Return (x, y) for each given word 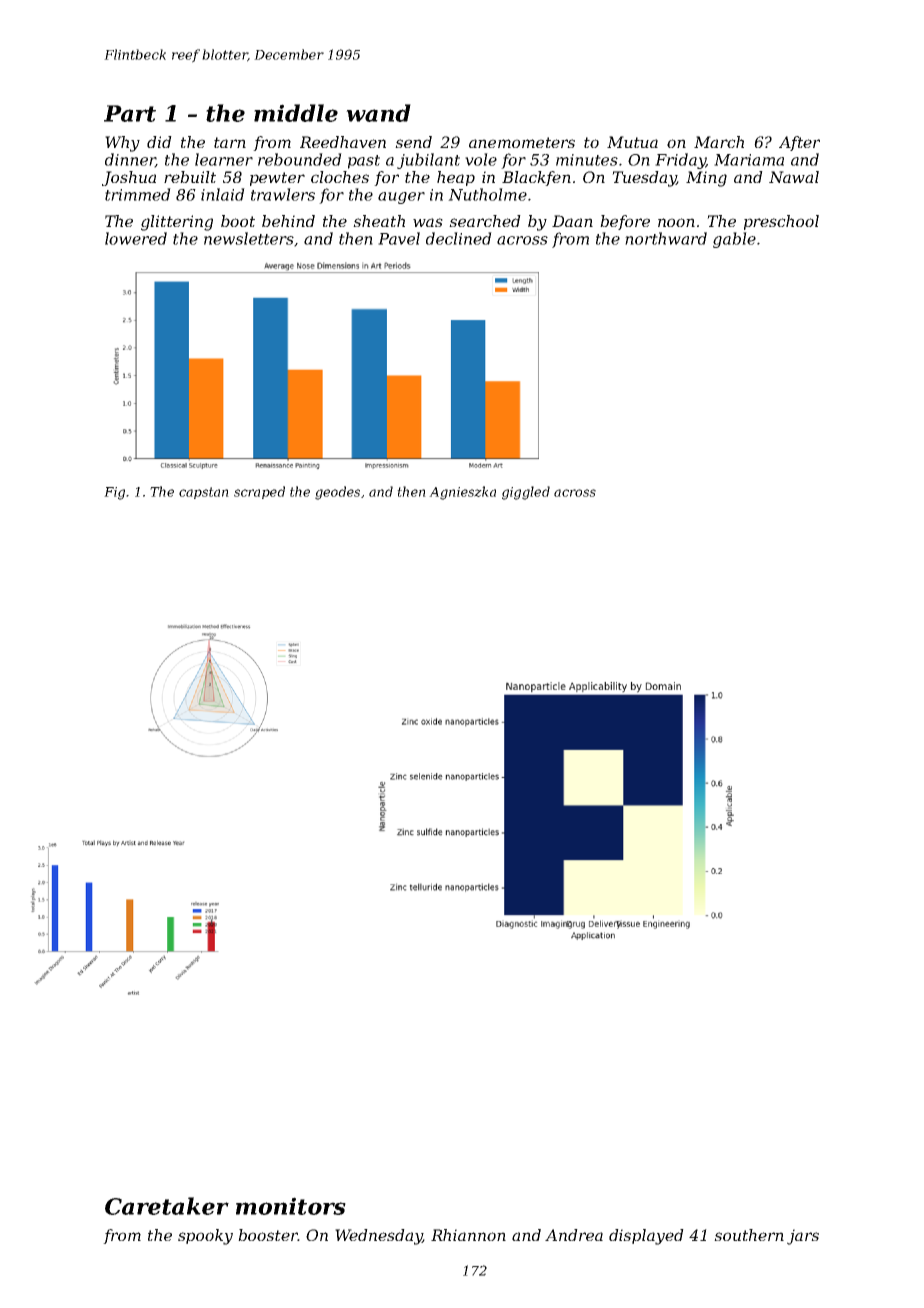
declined (459, 238)
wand (378, 113)
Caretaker (167, 1206)
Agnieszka (462, 493)
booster (268, 1235)
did (159, 142)
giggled (526, 493)
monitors (291, 1206)
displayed (646, 1237)
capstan (204, 493)
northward (666, 238)
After (799, 143)
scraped (259, 492)
